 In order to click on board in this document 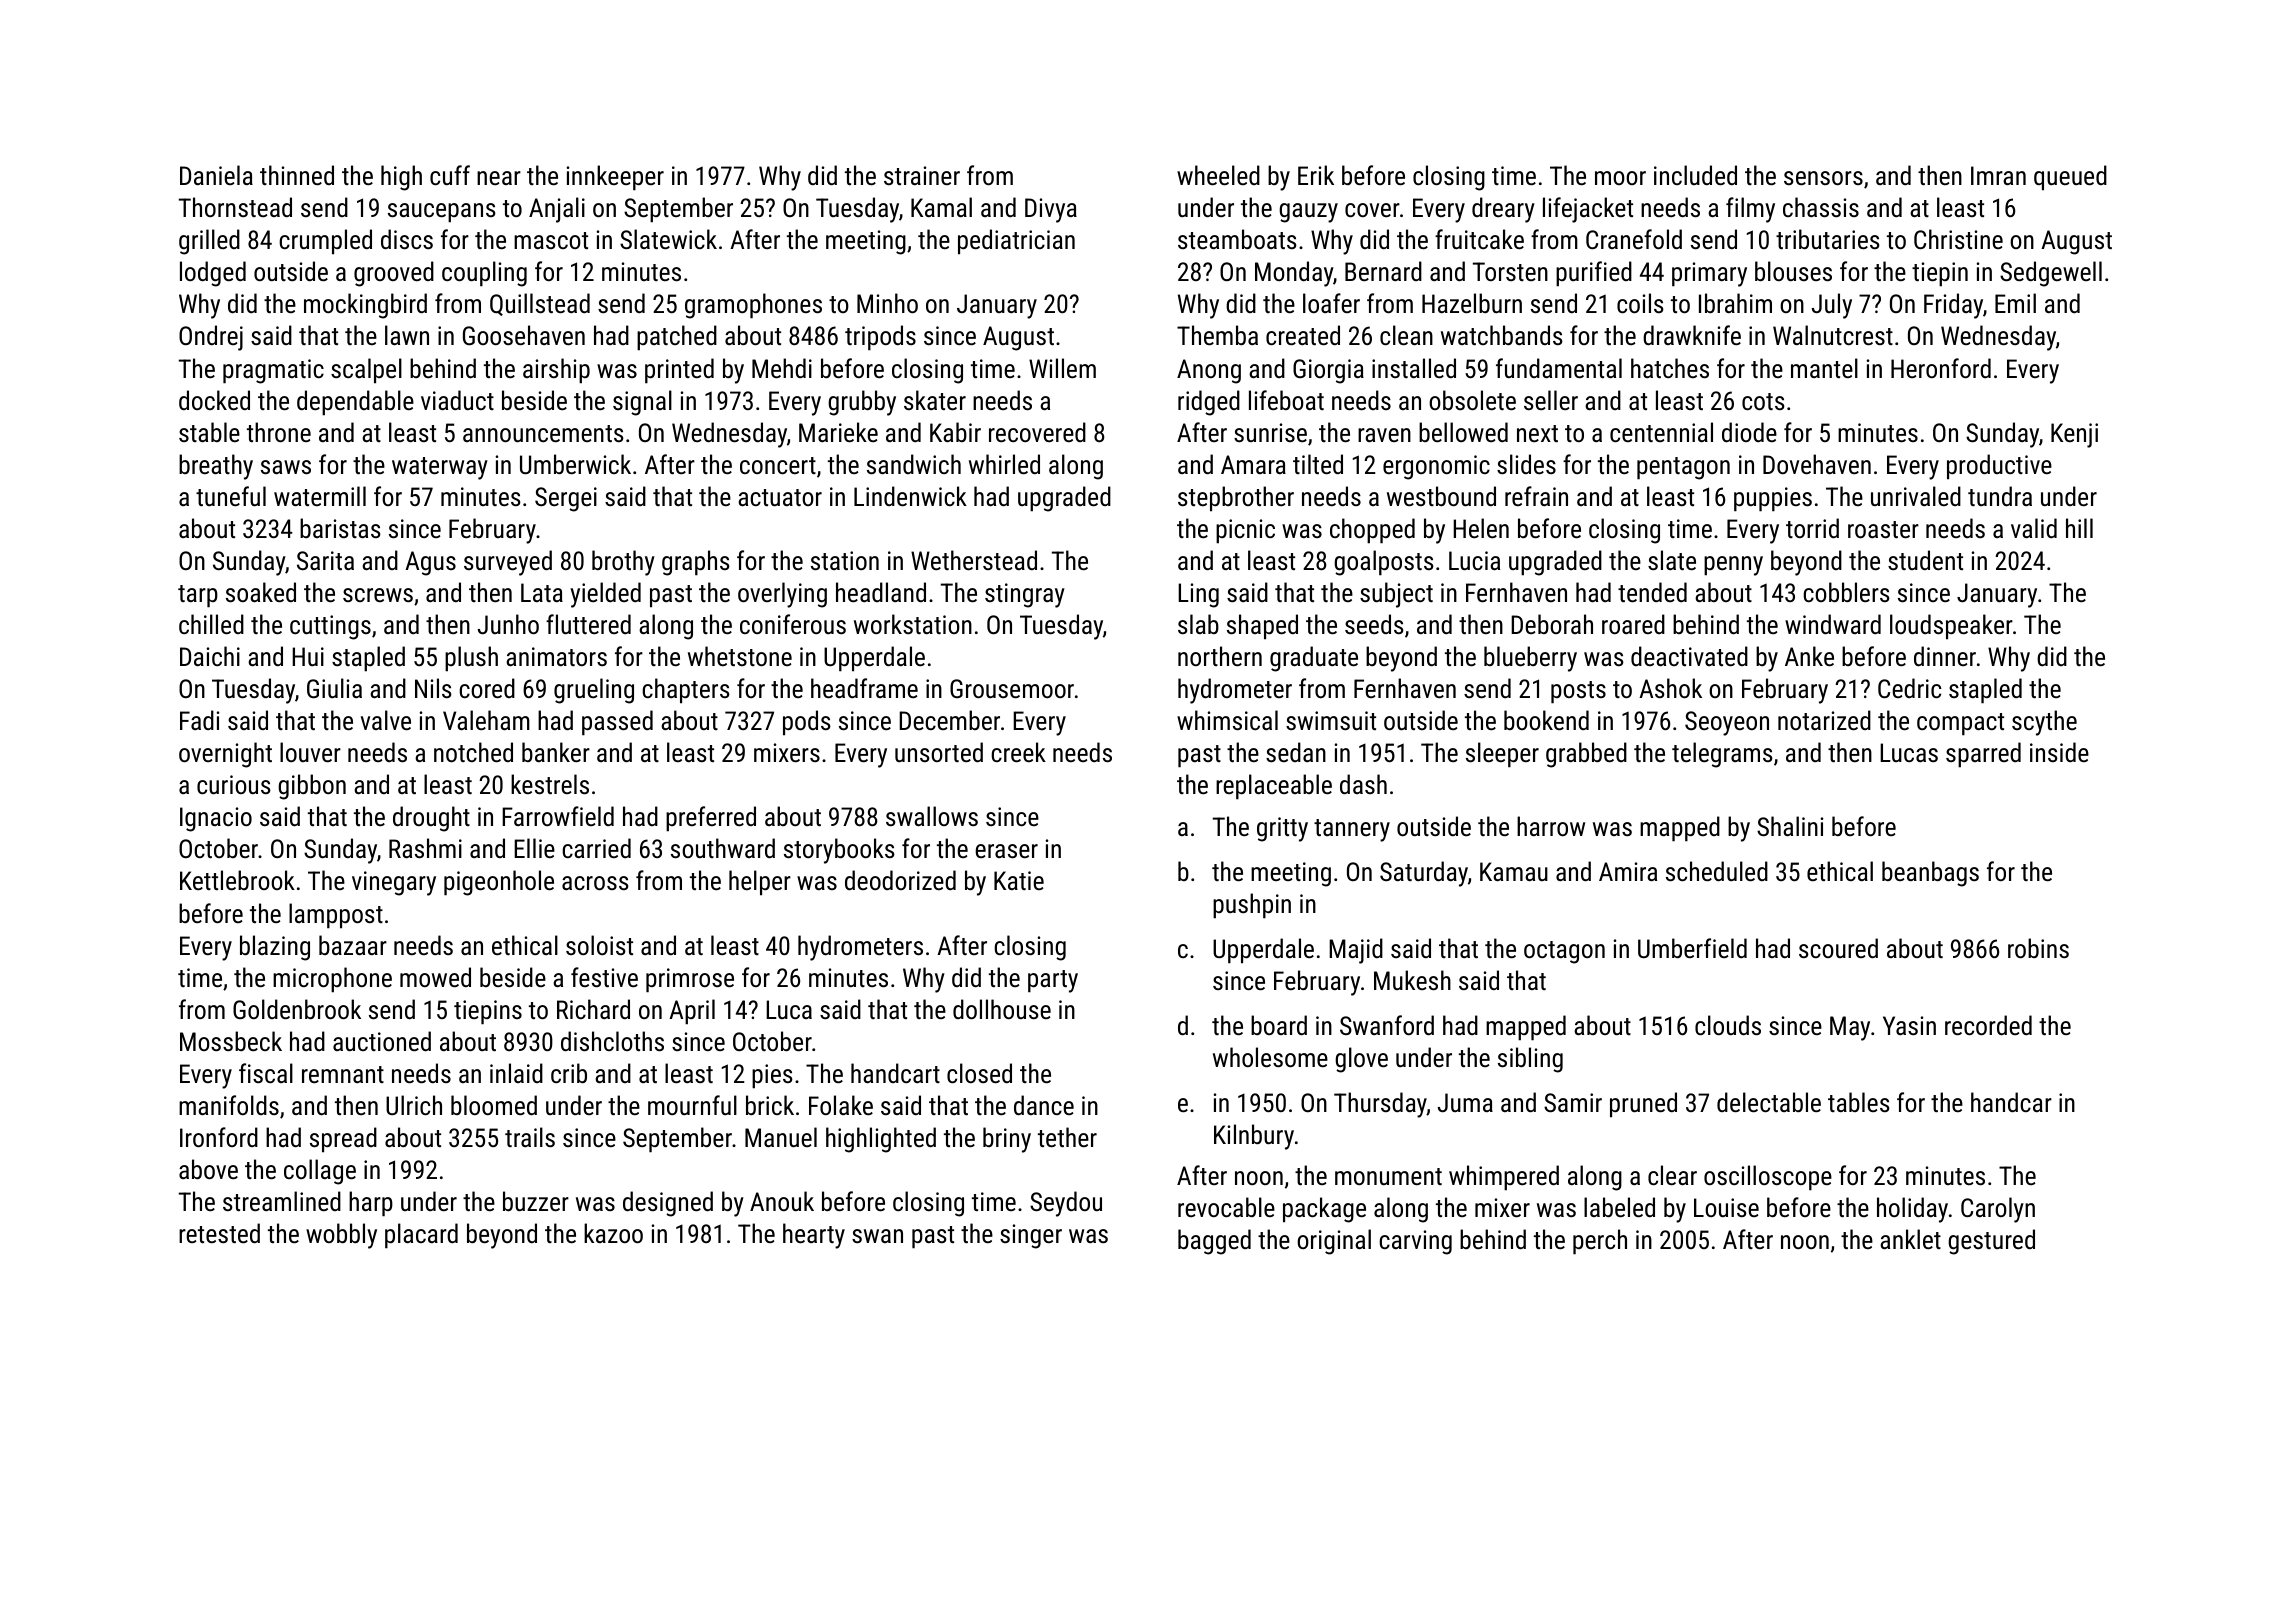, I will do `click(1279, 1025)`.
